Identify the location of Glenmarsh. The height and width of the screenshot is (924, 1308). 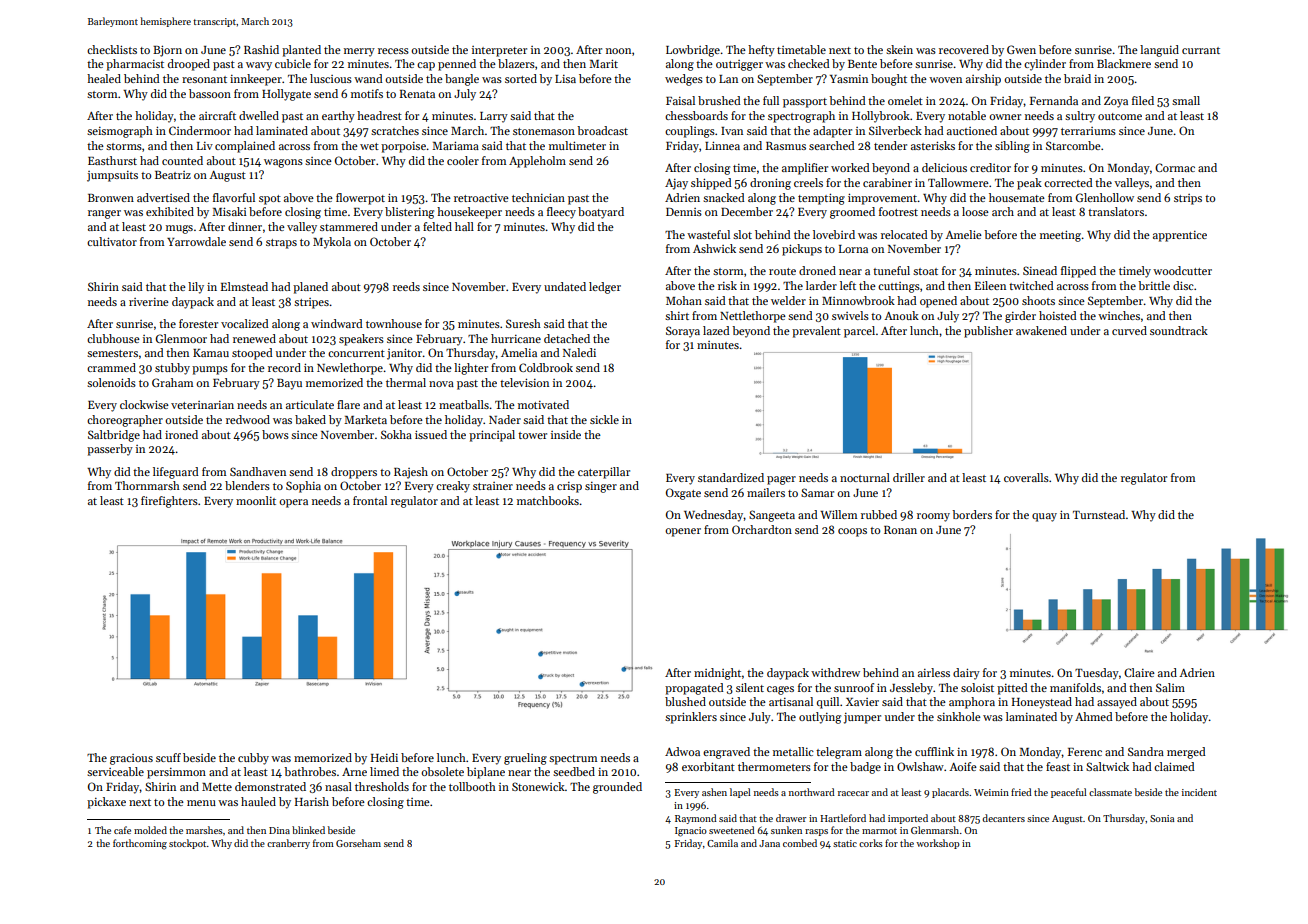
(935, 830).
